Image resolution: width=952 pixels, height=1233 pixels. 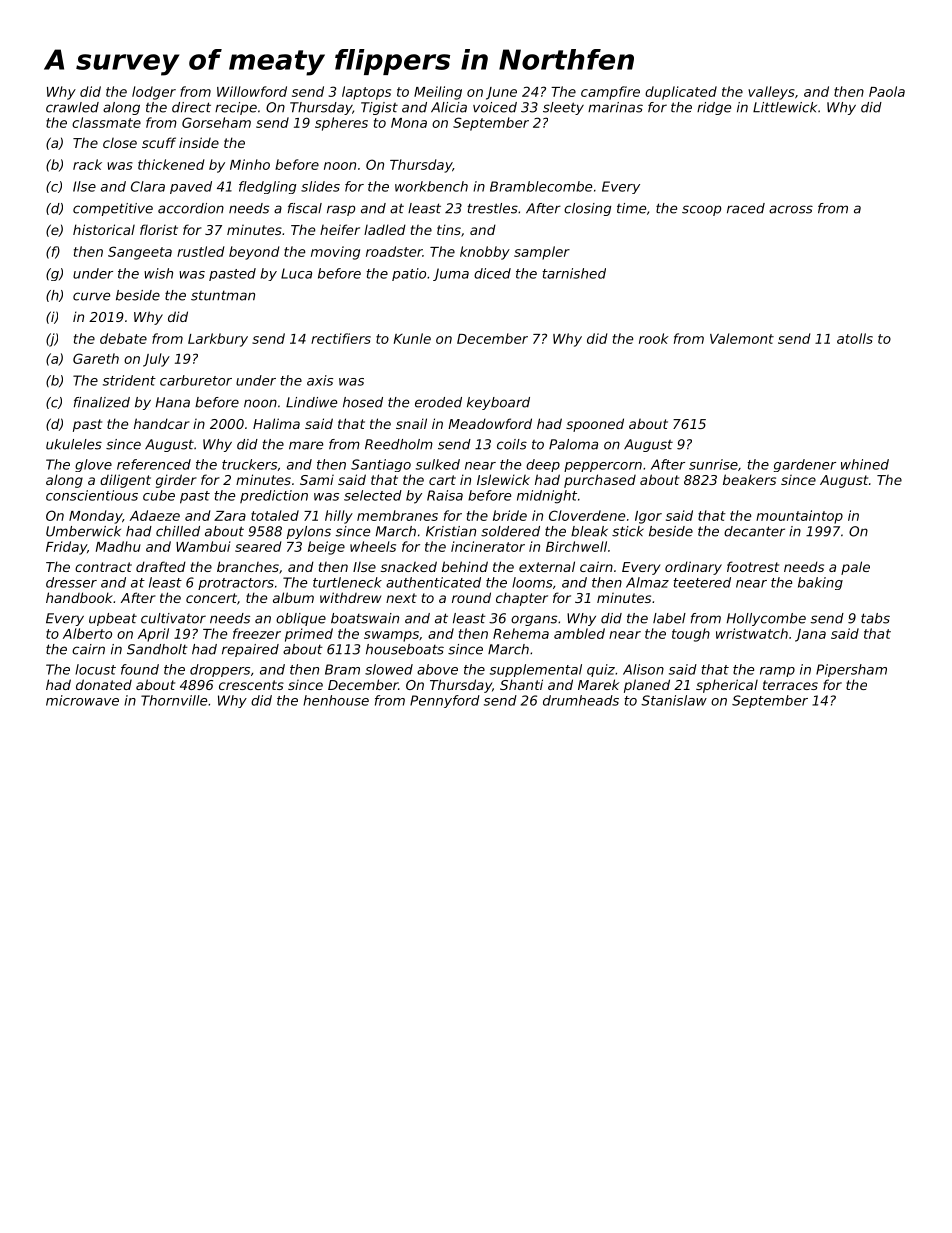 I want to click on spooned, so click(x=595, y=425).
